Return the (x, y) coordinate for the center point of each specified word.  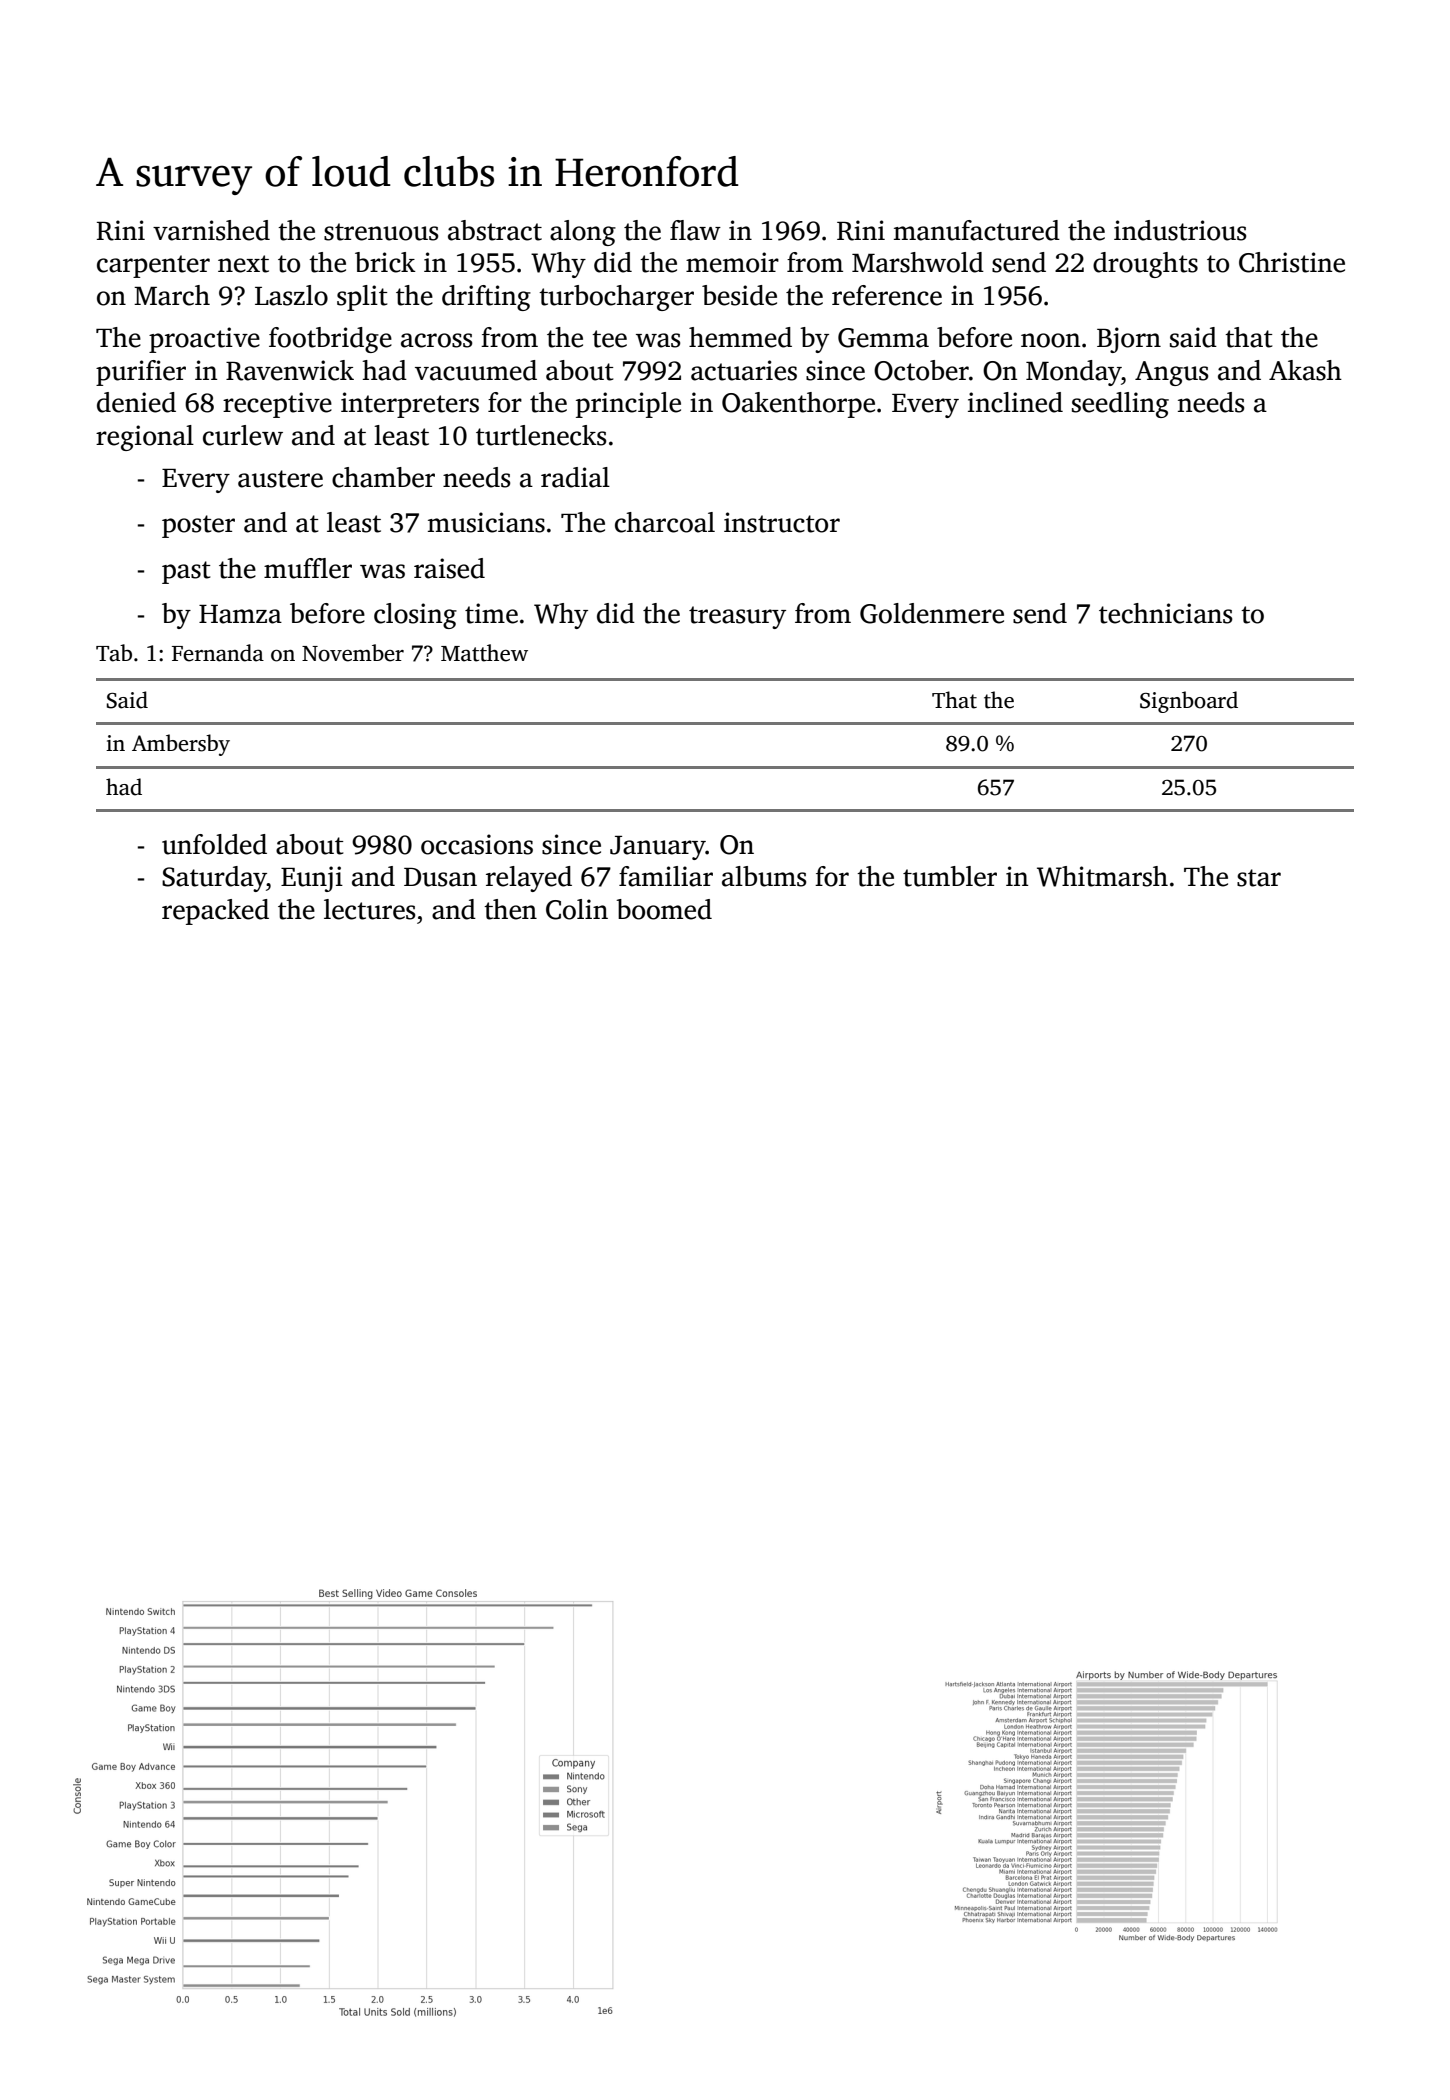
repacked (215, 912)
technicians (1166, 613)
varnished (211, 230)
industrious (1180, 230)
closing (415, 616)
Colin (577, 909)
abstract (495, 230)
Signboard (1189, 702)
